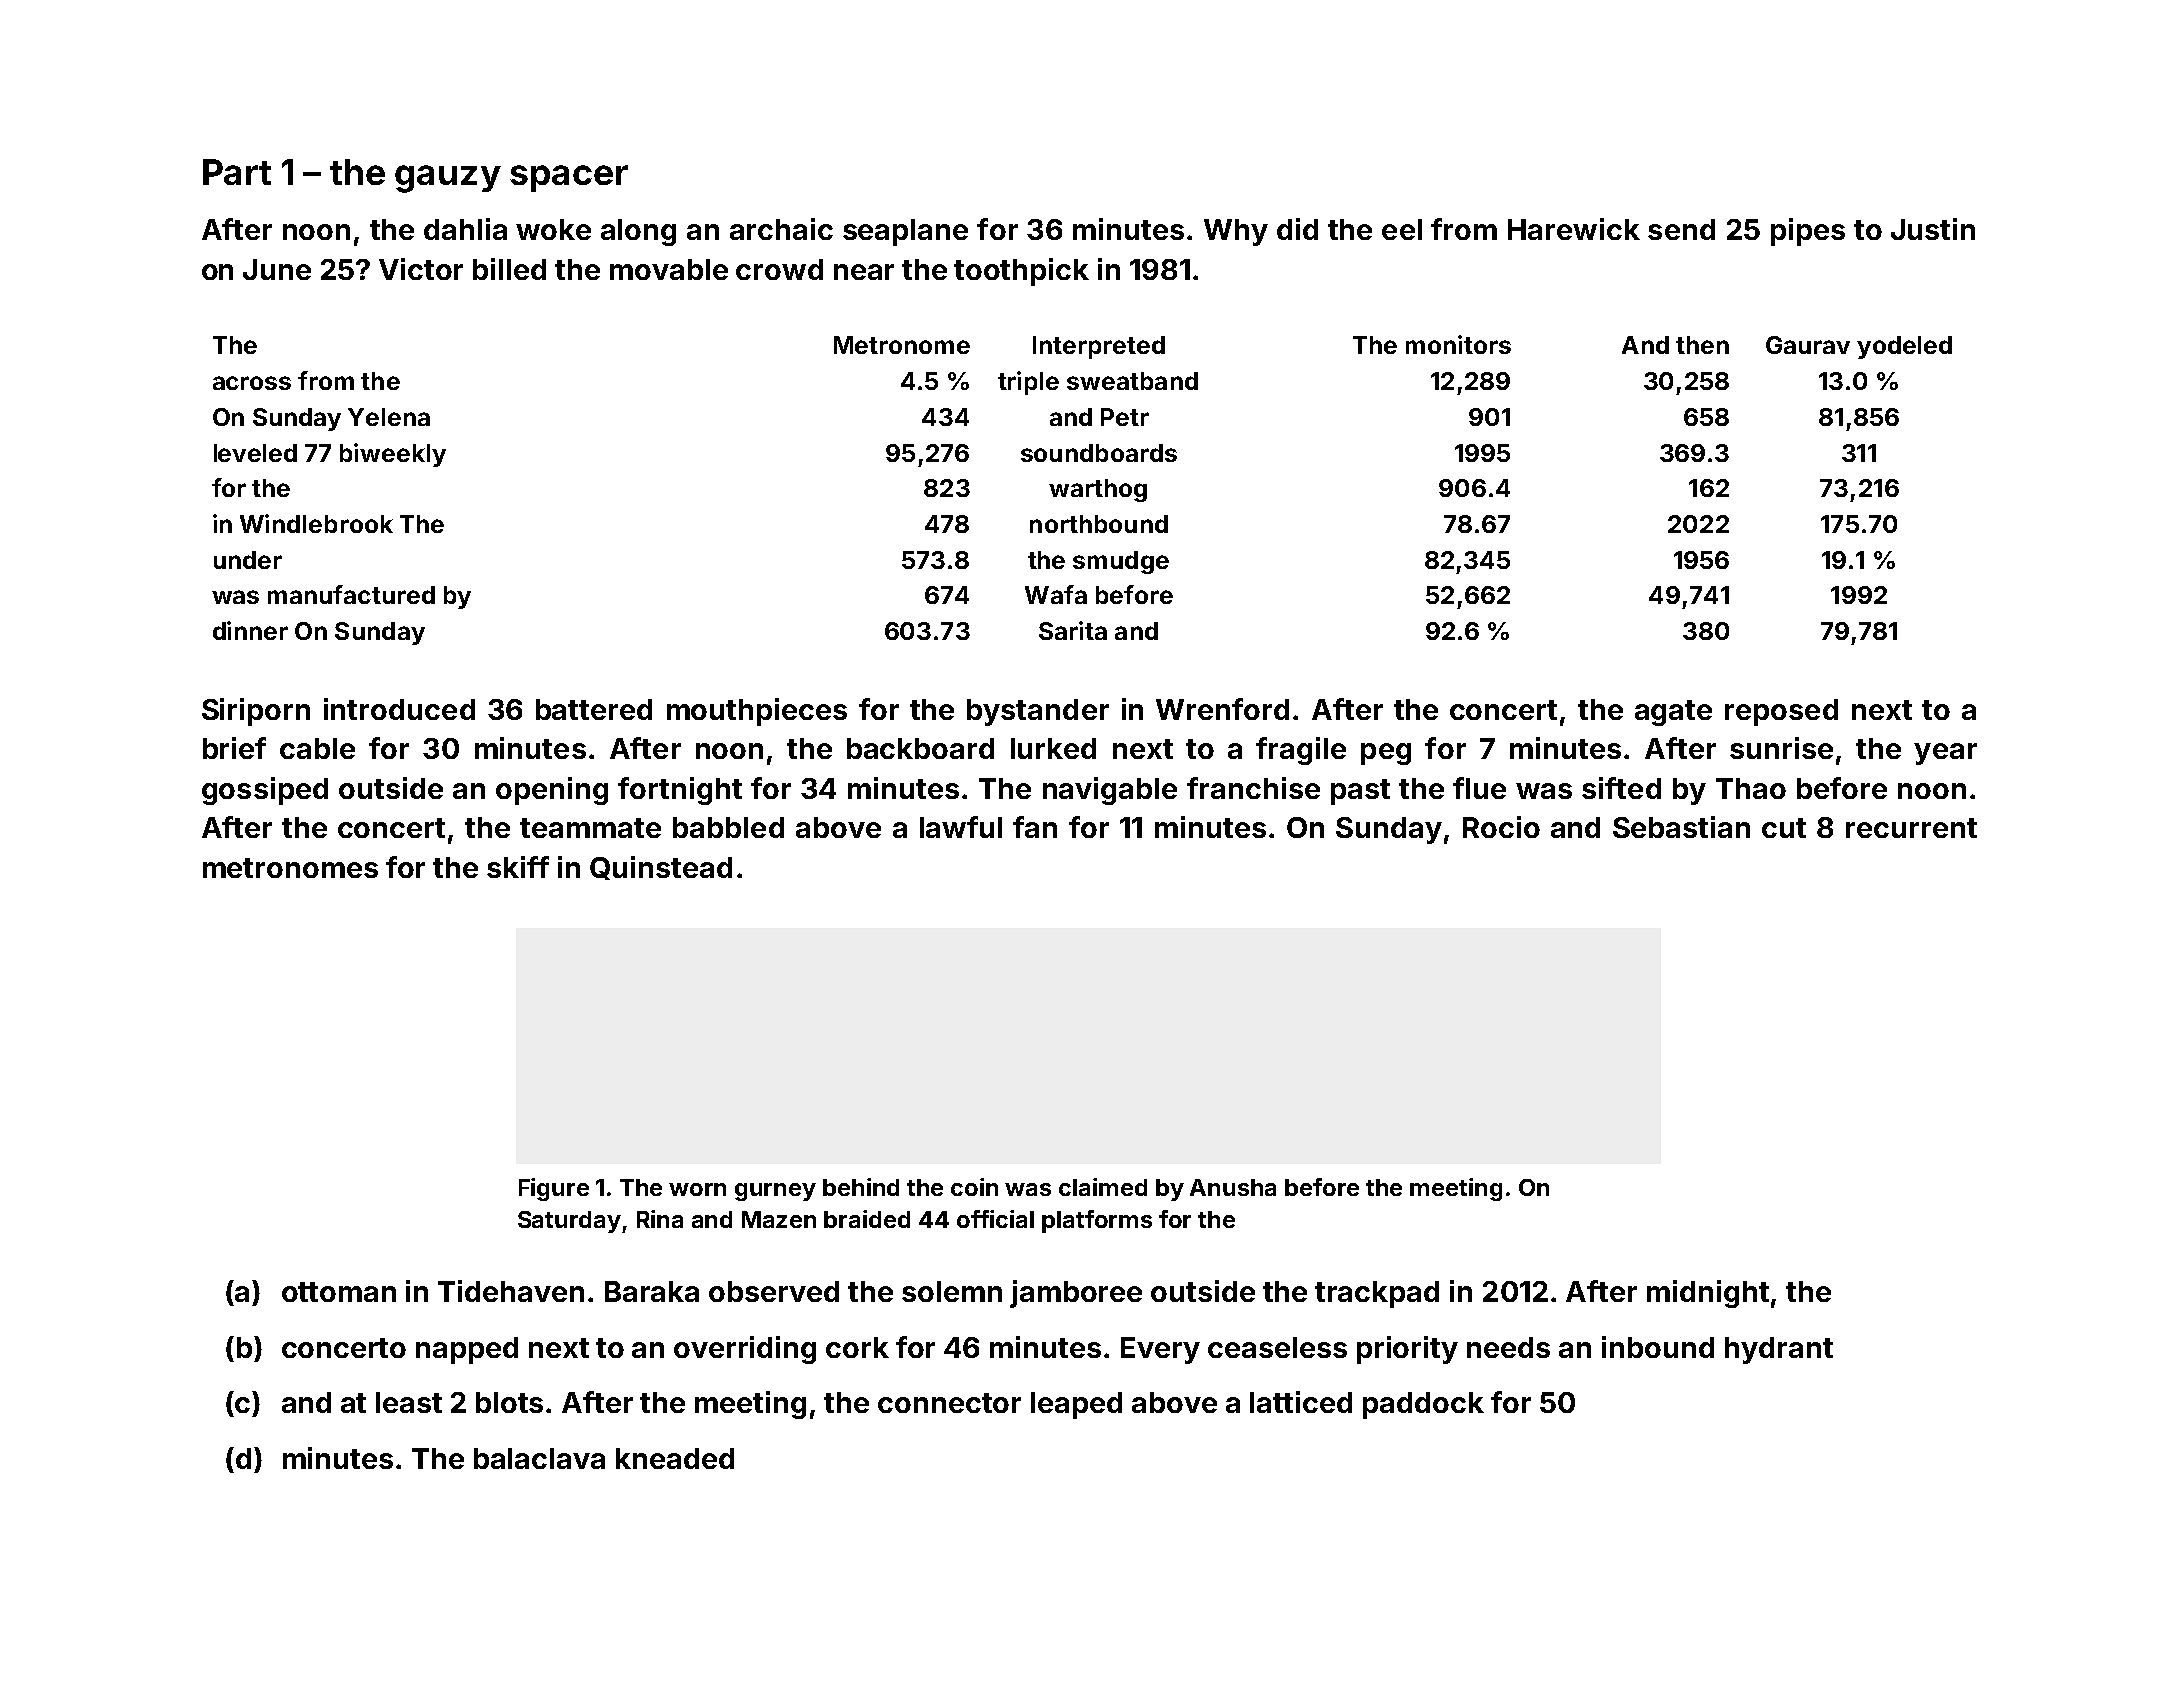 This screenshot has height=1683, width=2178. What do you see at coordinates (594, 709) in the screenshot?
I see `battered` at bounding box center [594, 709].
